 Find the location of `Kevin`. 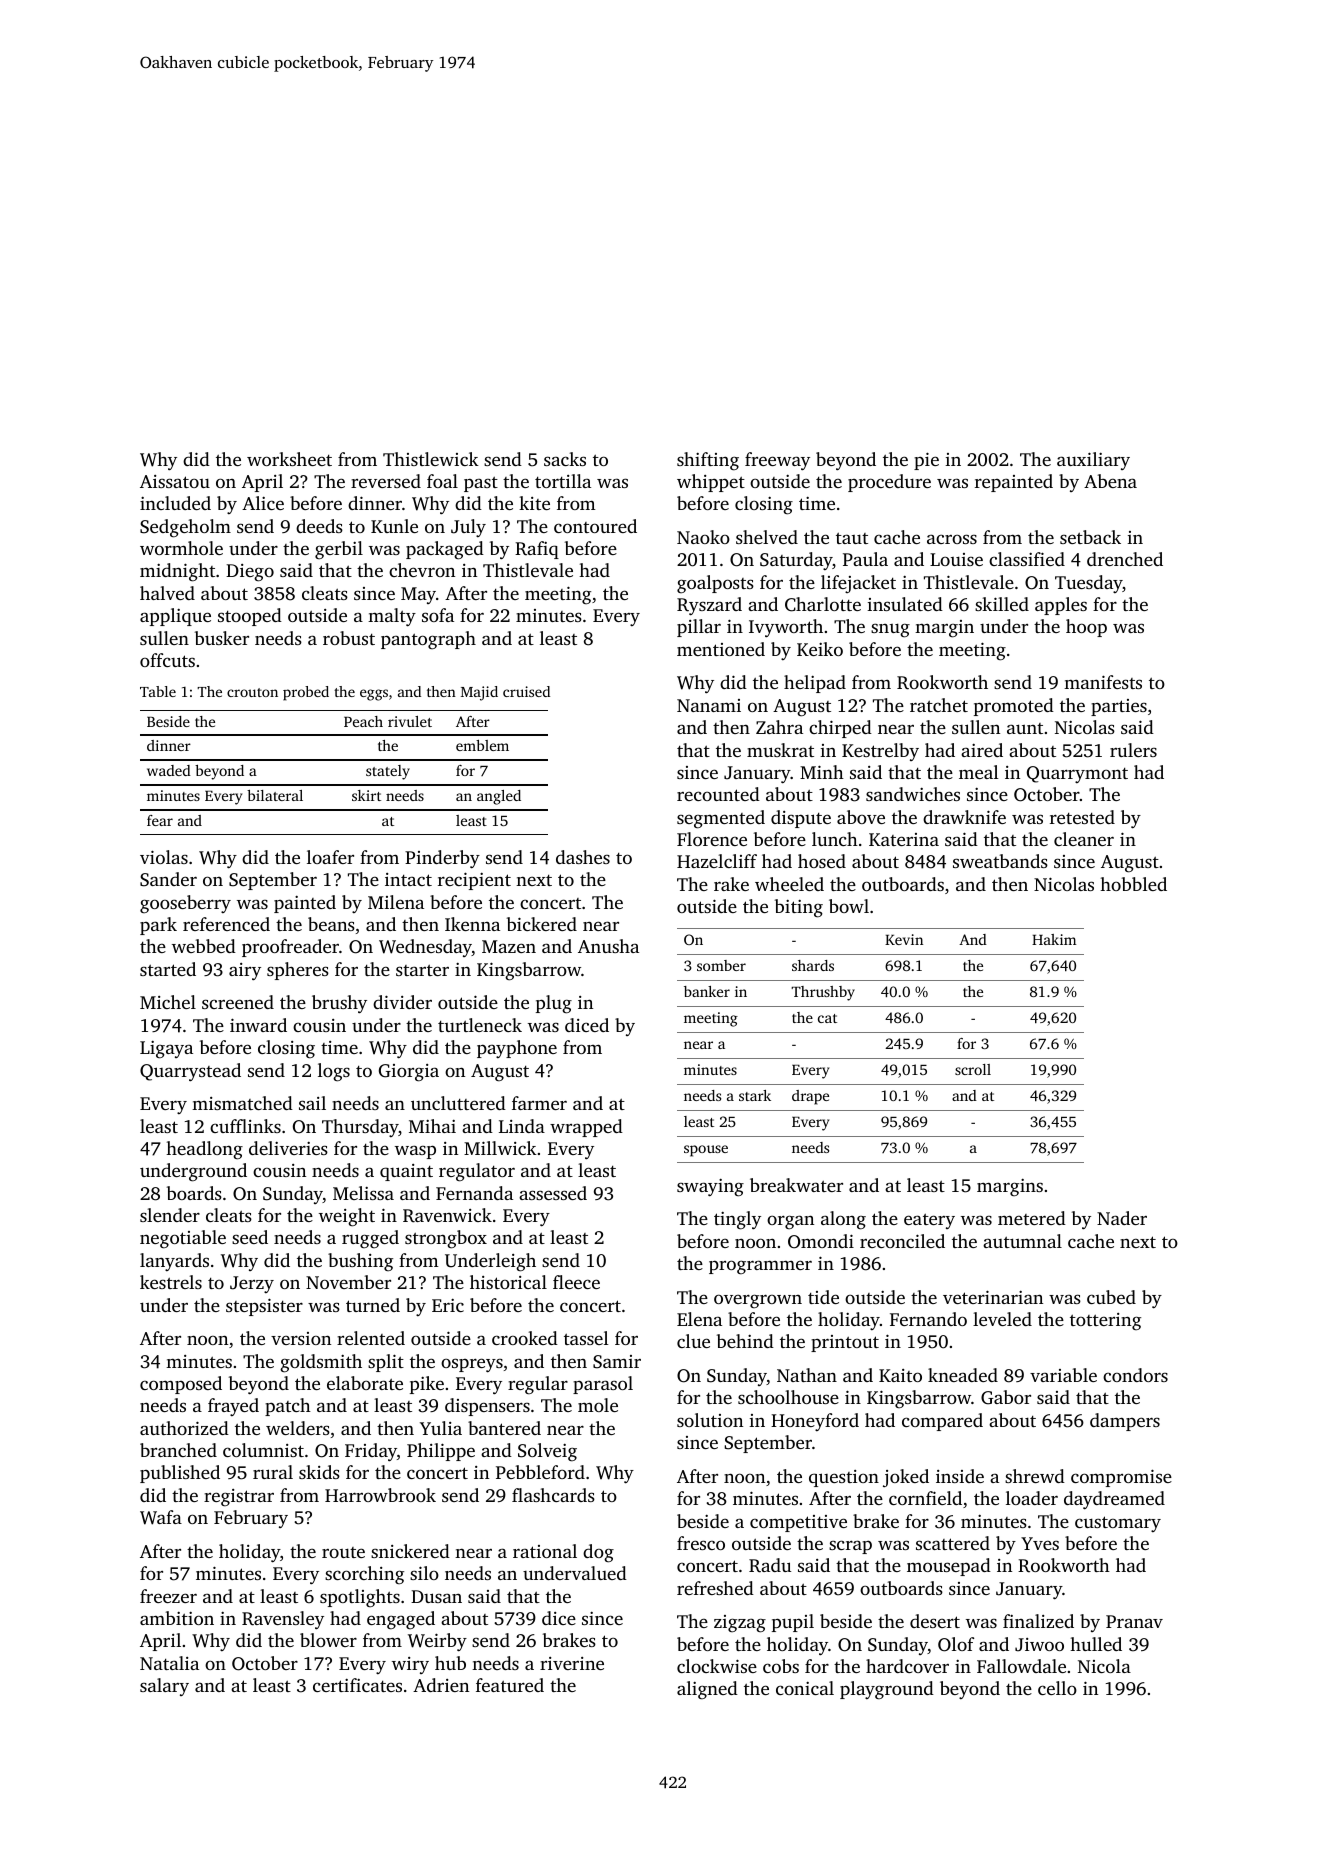

Kevin is located at coordinates (904, 939).
